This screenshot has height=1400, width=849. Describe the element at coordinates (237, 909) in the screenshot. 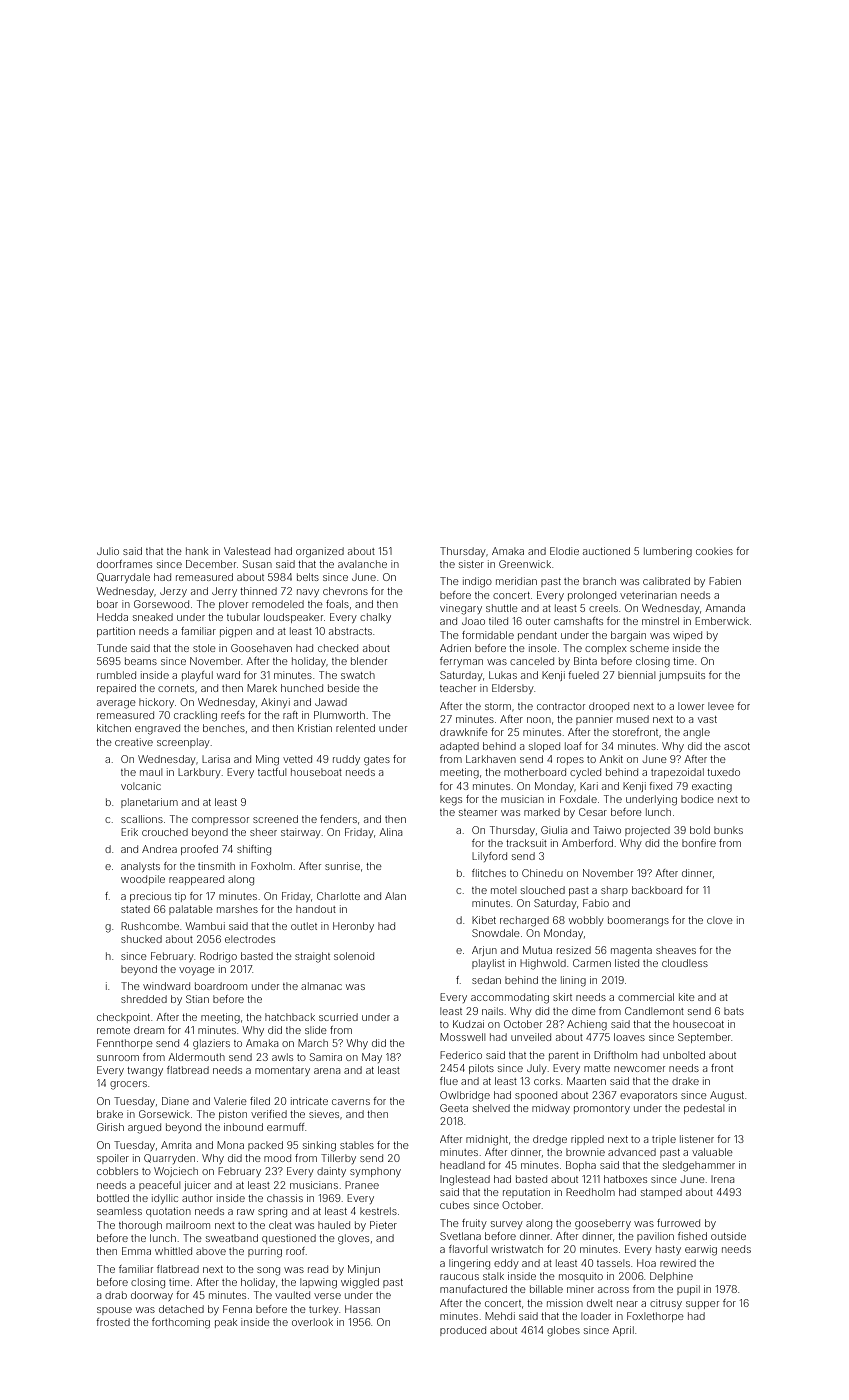

I see `marshes` at that location.
